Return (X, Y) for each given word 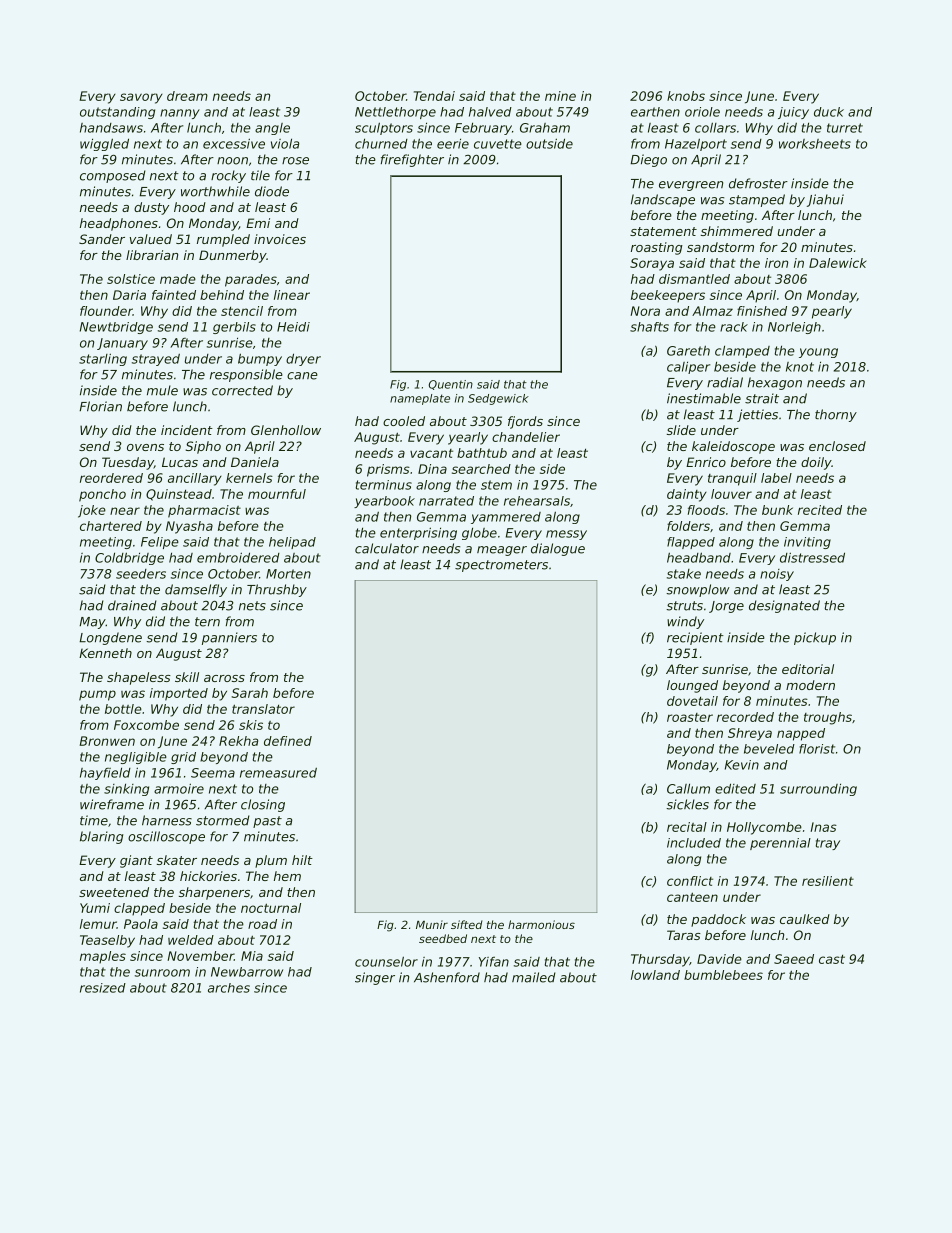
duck (829, 112)
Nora (645, 311)
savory (141, 98)
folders (688, 526)
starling (103, 359)
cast (832, 959)
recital (687, 827)
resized (103, 988)
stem (496, 485)
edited (735, 788)
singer (375, 978)
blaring (101, 837)
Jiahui (825, 200)
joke (92, 511)
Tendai (434, 96)
